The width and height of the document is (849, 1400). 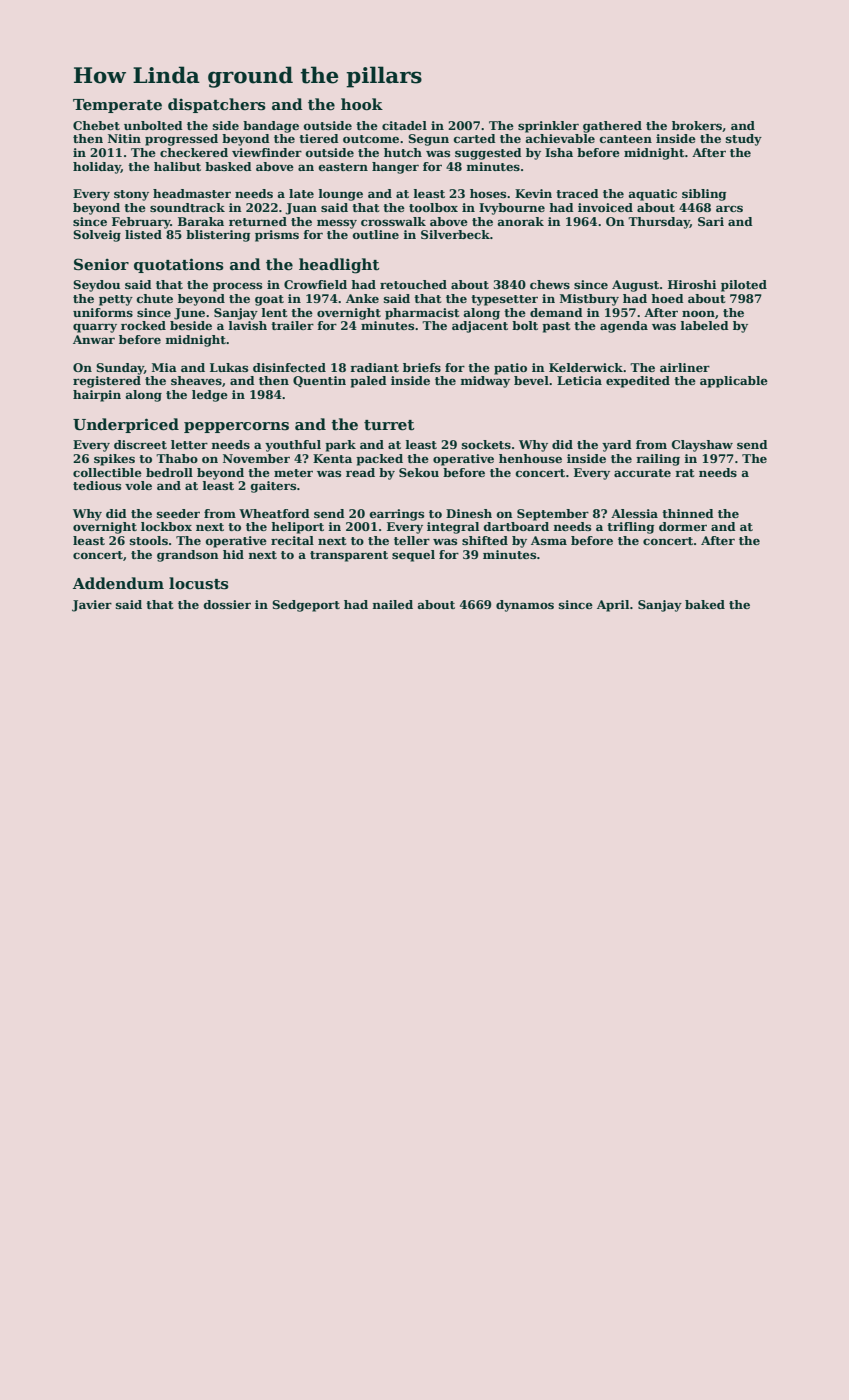 What do you see at coordinates (485, 382) in the document?
I see `midway` at bounding box center [485, 382].
